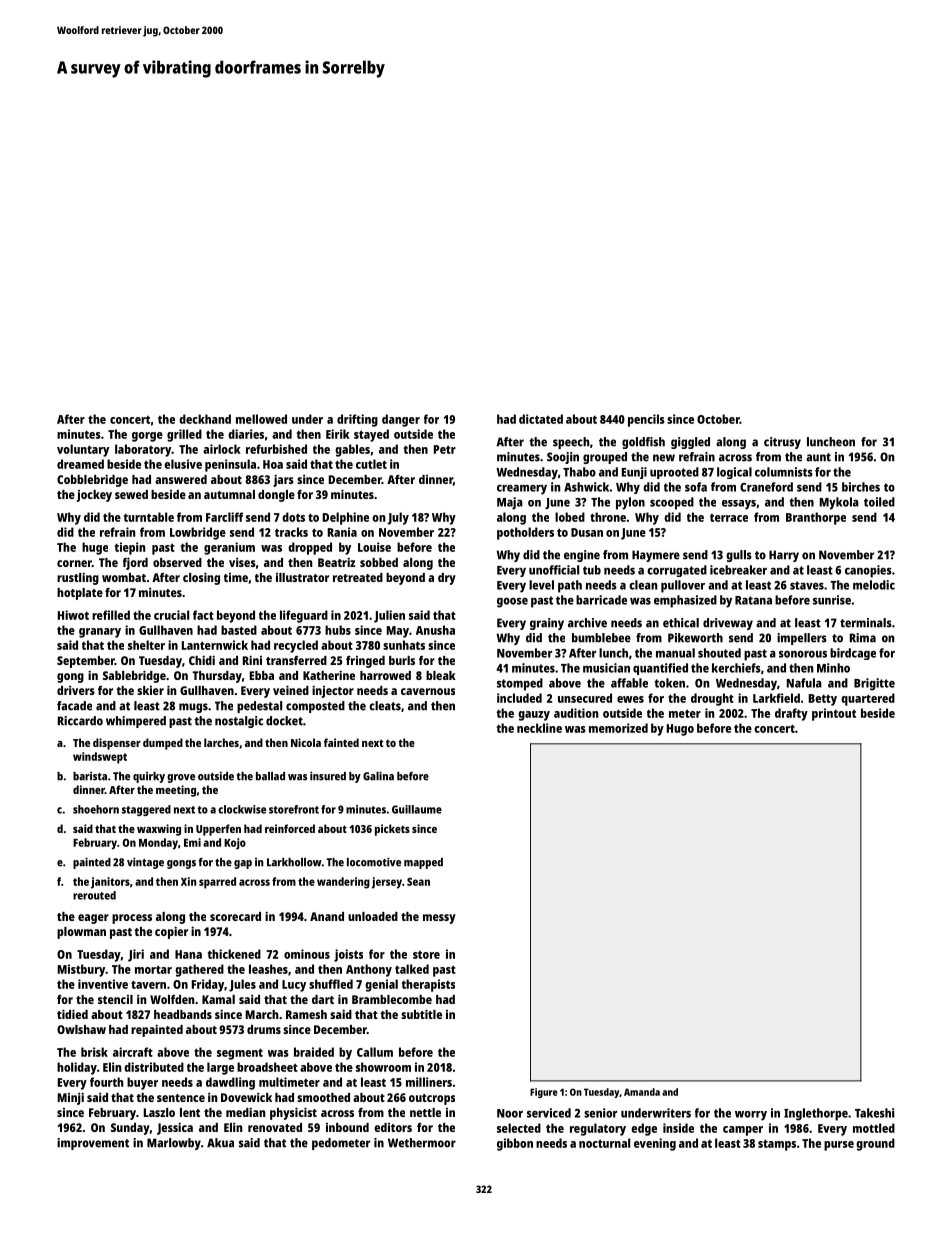 This document has height=1233, width=952. Describe the element at coordinates (439, 919) in the document. I see `messy` at that location.
